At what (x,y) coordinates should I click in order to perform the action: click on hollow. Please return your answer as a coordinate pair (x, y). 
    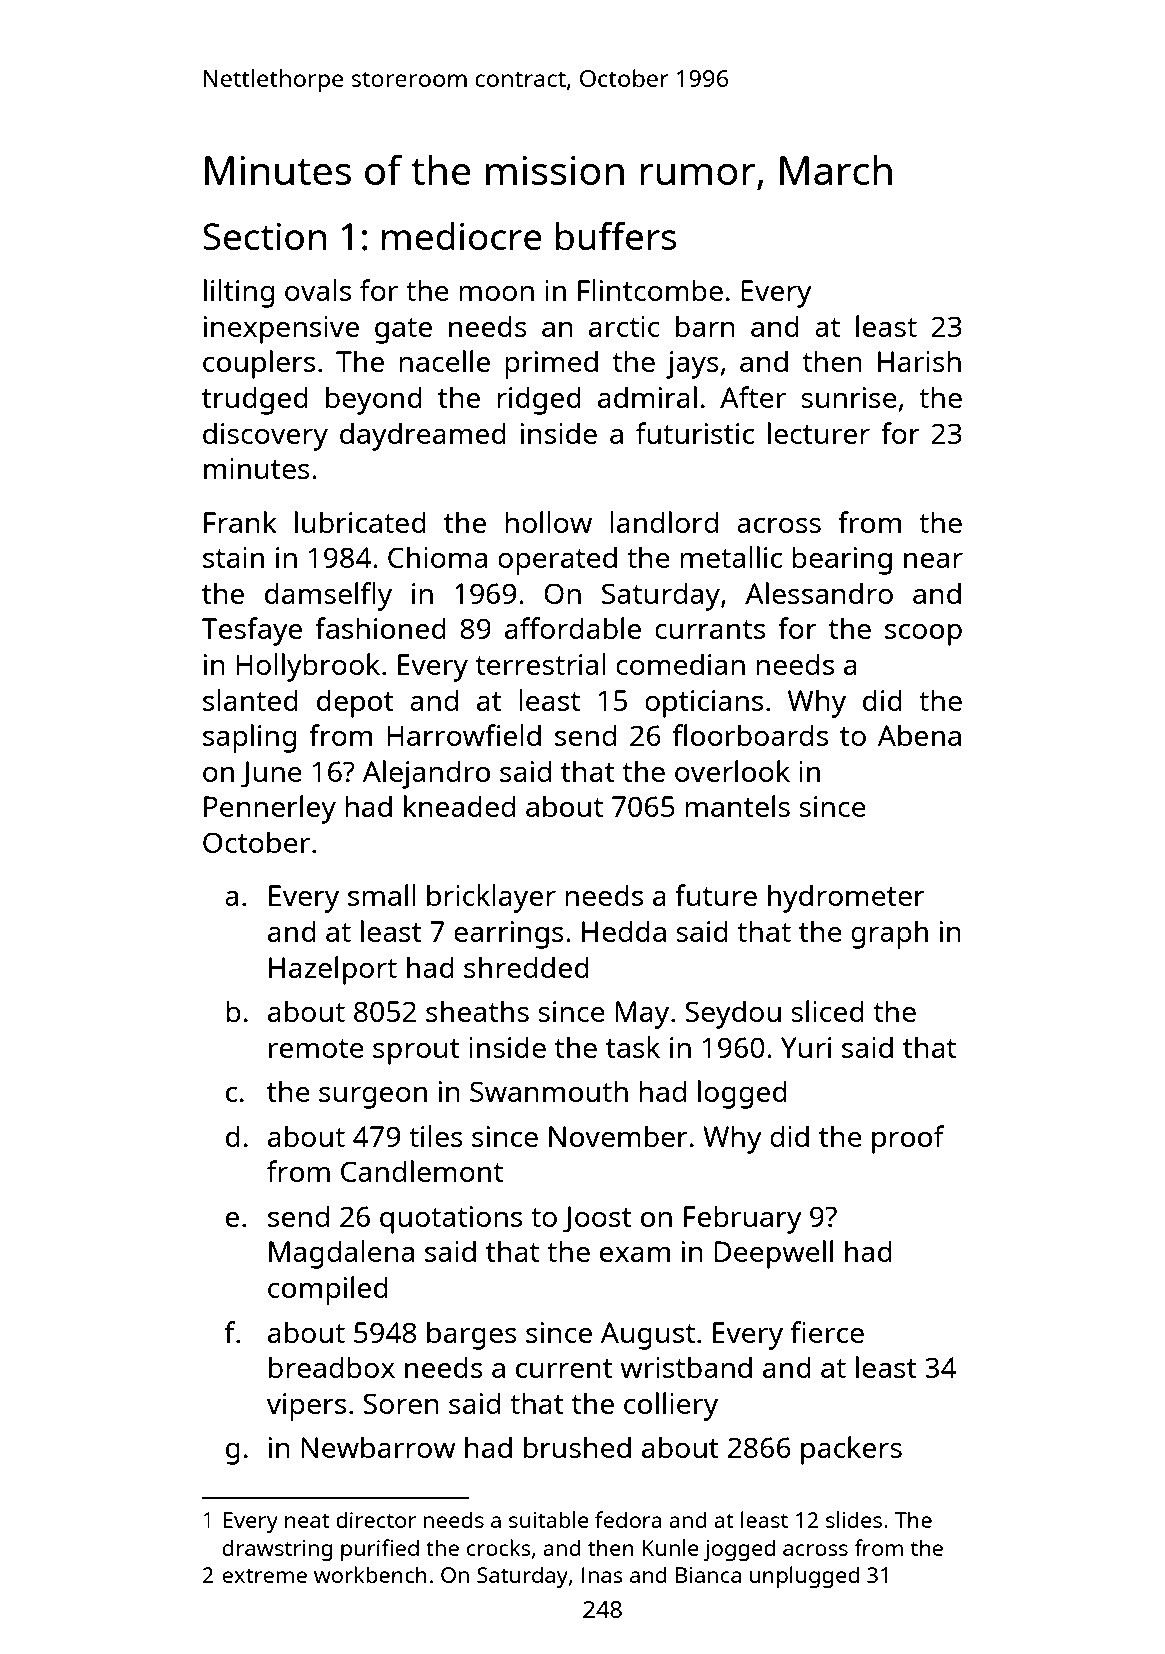
    Looking at the image, I should click on (548, 522).
